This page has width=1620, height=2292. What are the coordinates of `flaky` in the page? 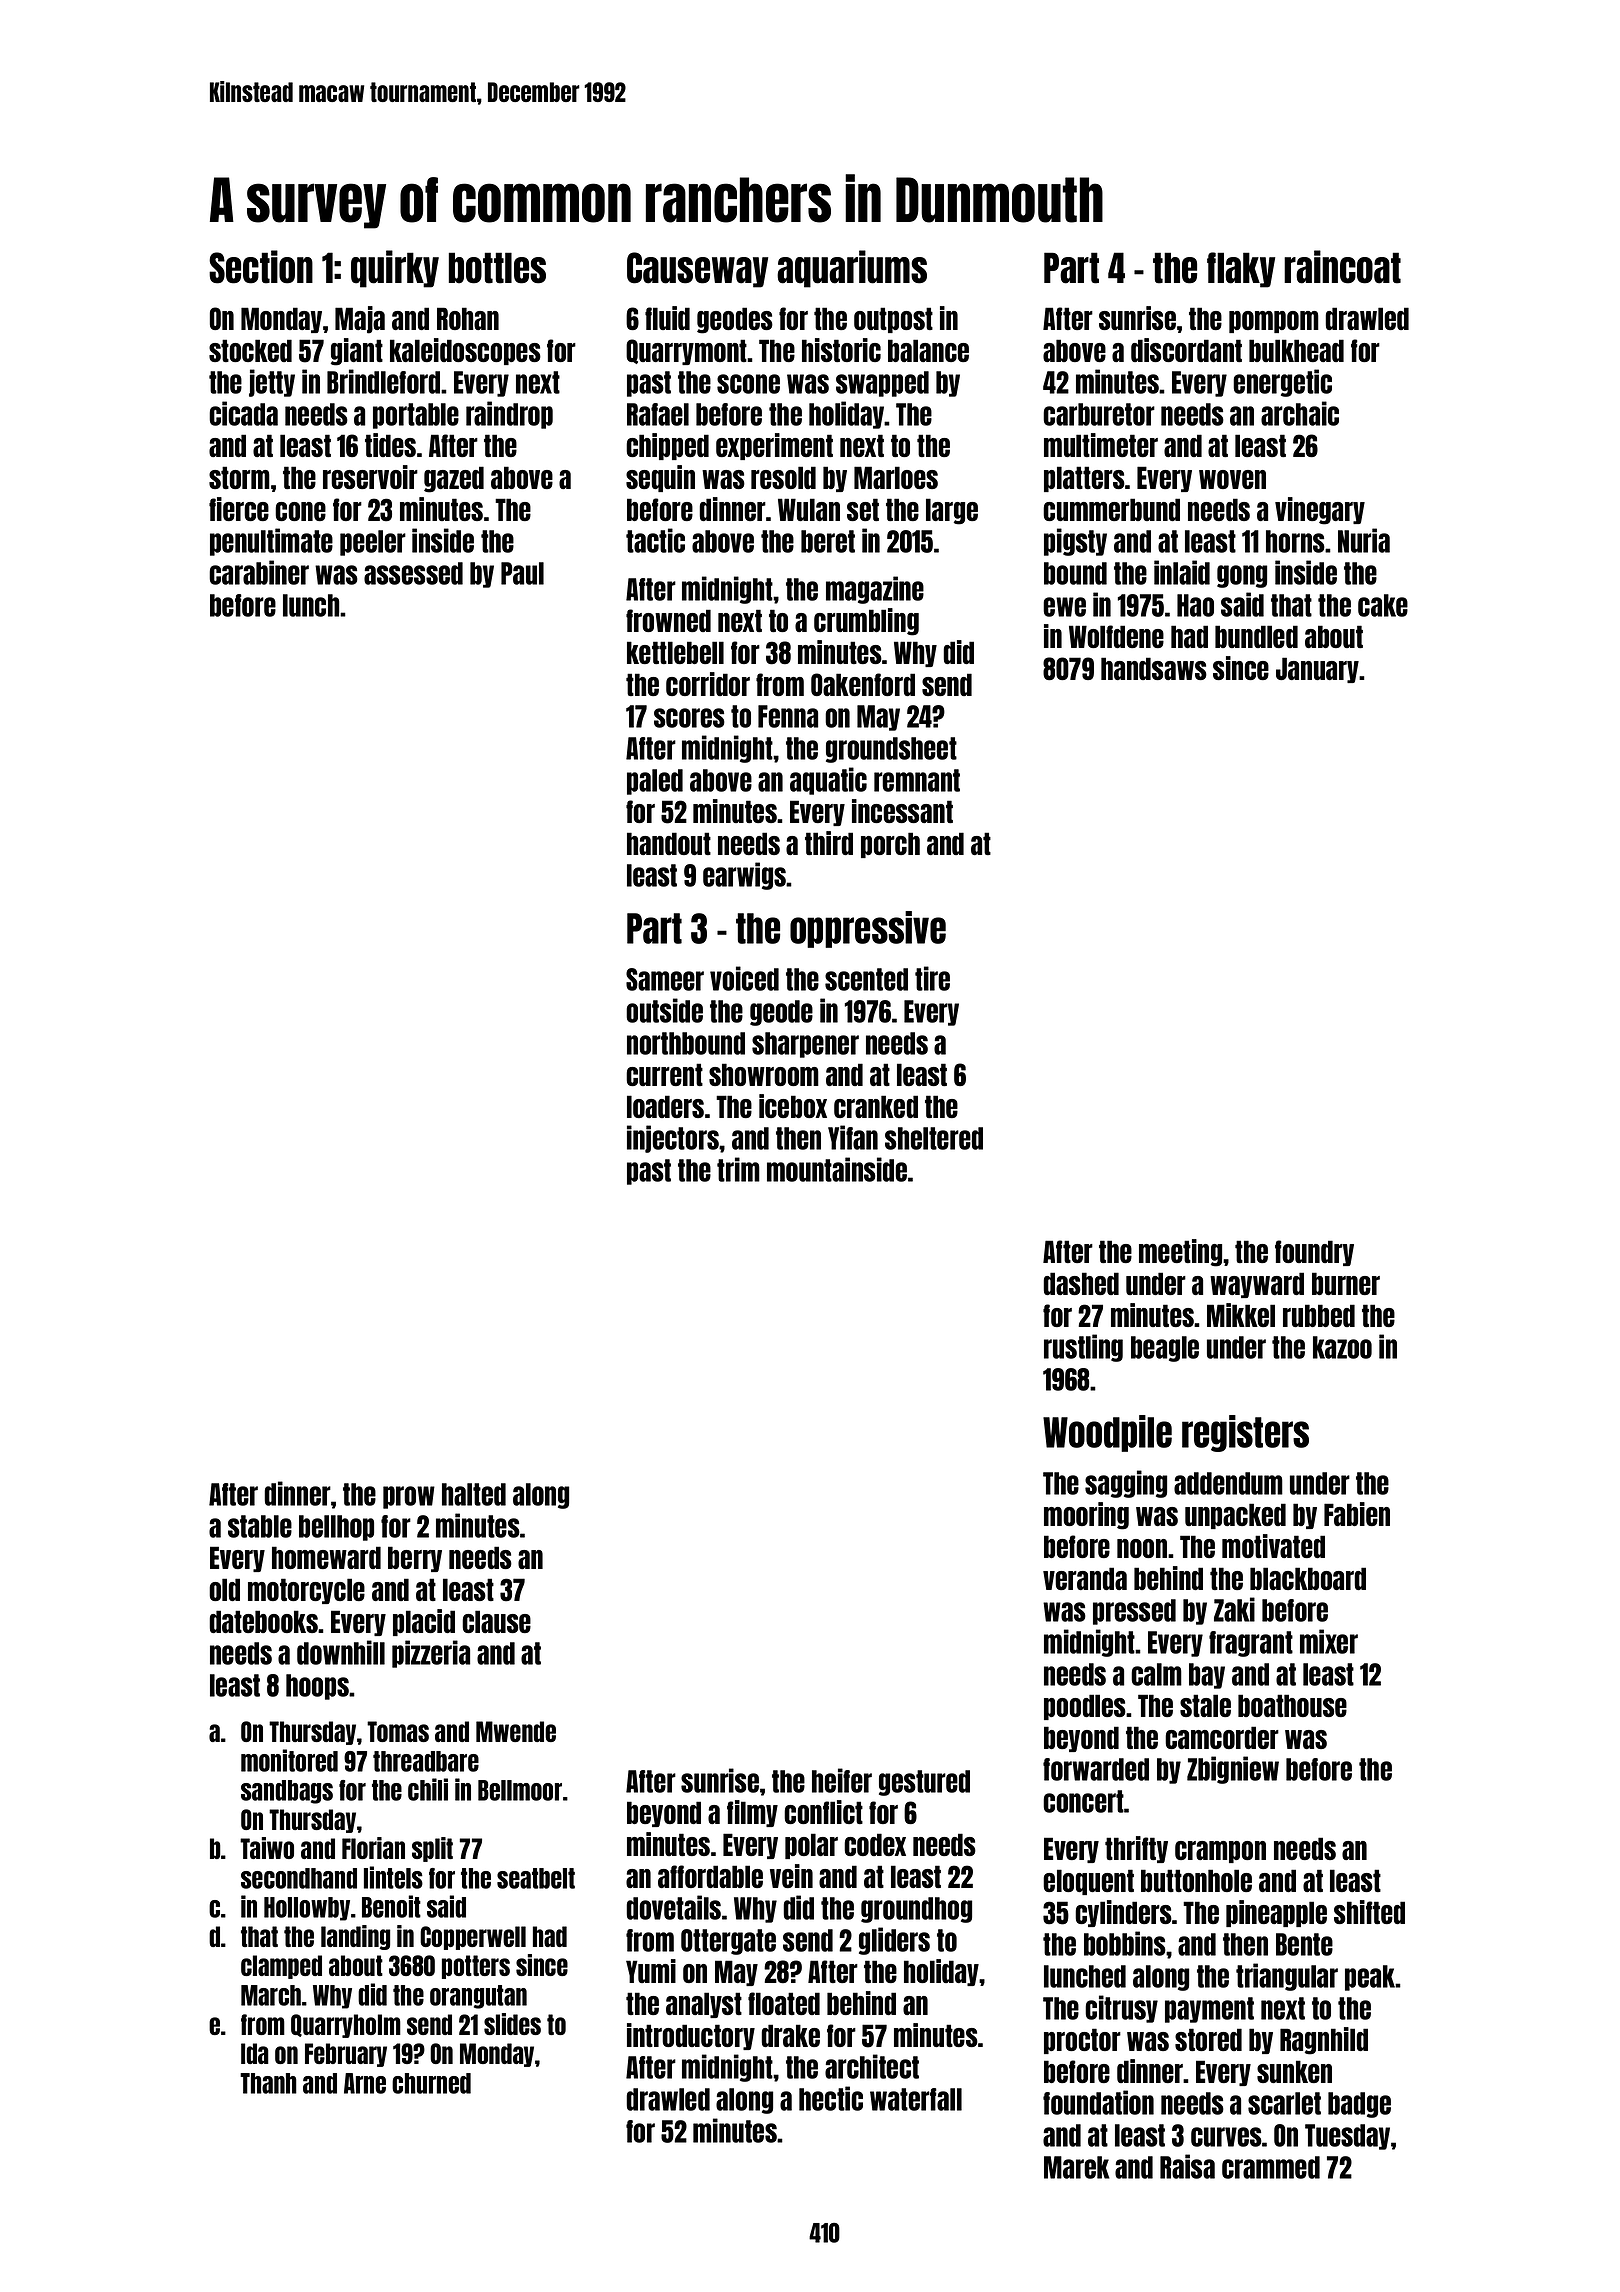 It's located at (1241, 270).
